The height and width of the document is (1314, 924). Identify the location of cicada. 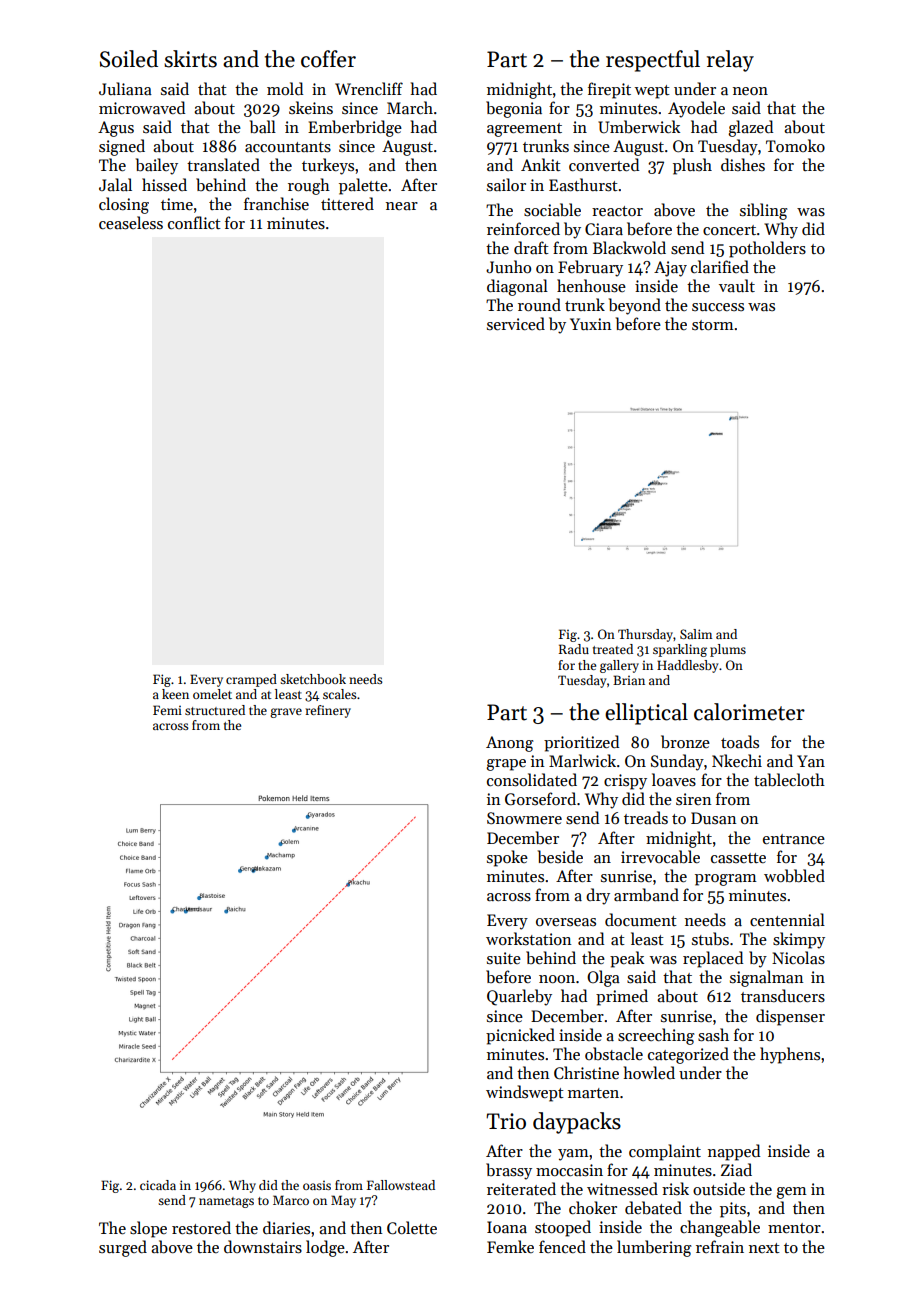
(158, 1185).
